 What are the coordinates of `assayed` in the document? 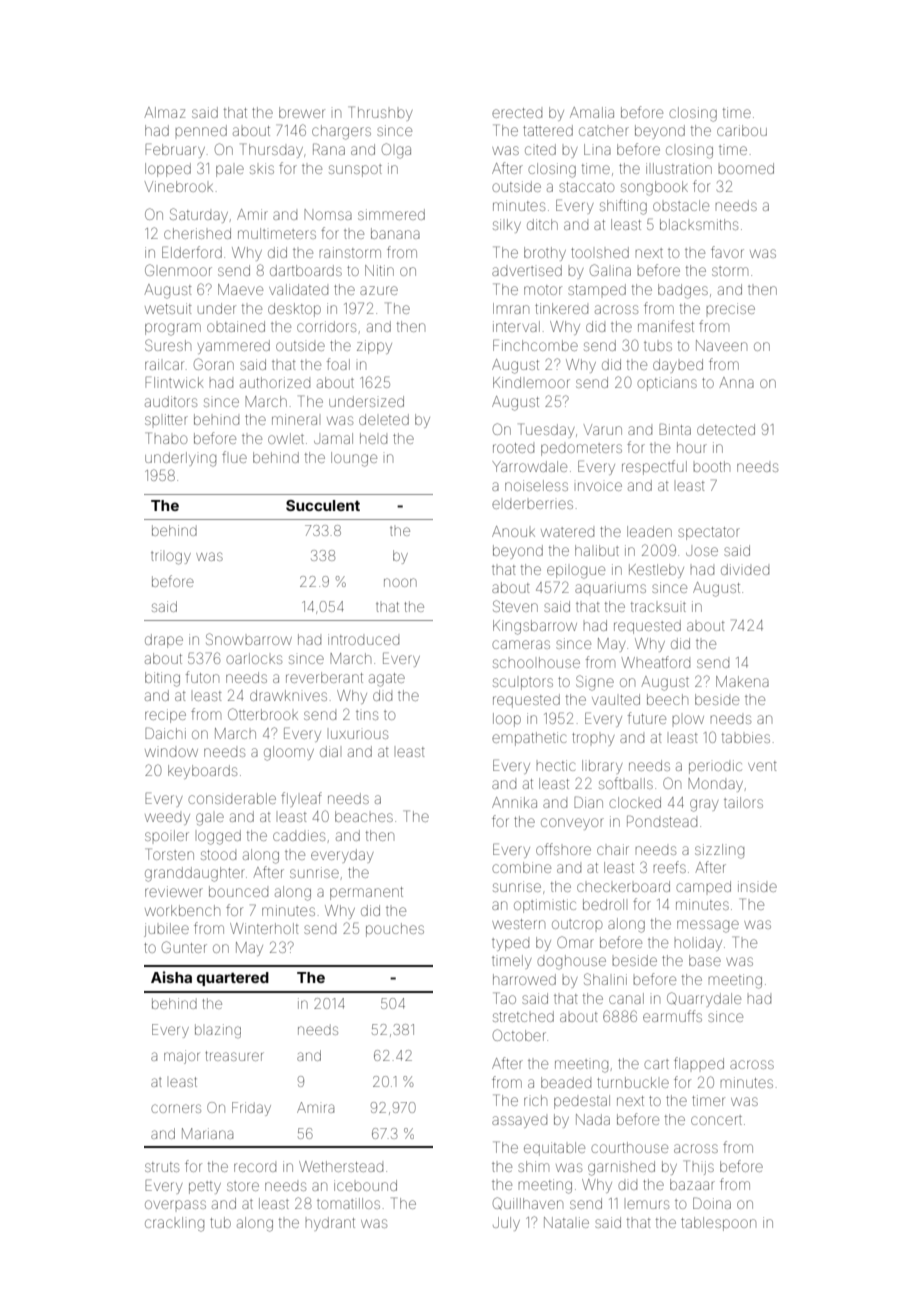 It's located at (519, 1122).
